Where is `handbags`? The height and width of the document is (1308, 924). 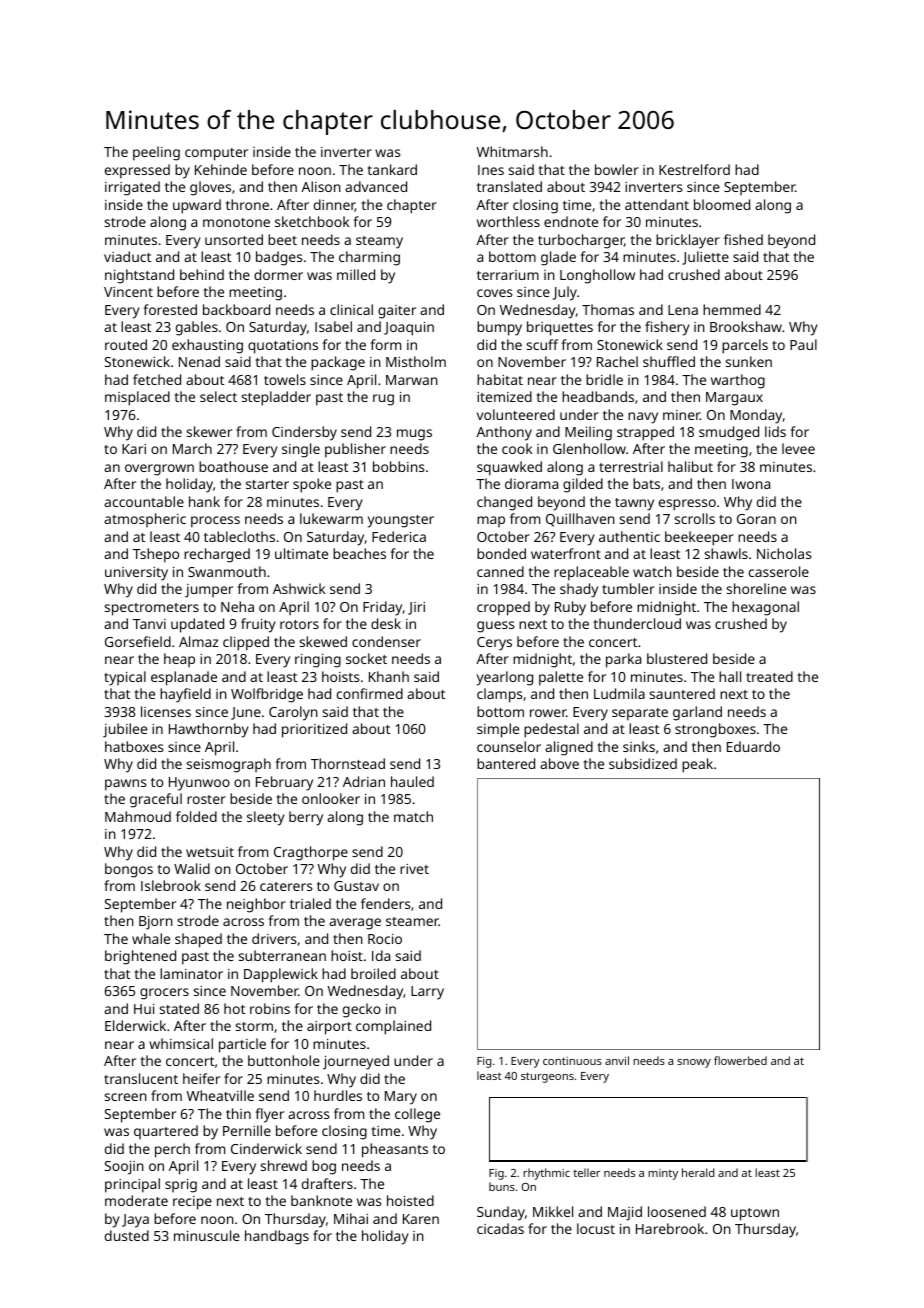
handbags is located at coordinates (277, 1237).
